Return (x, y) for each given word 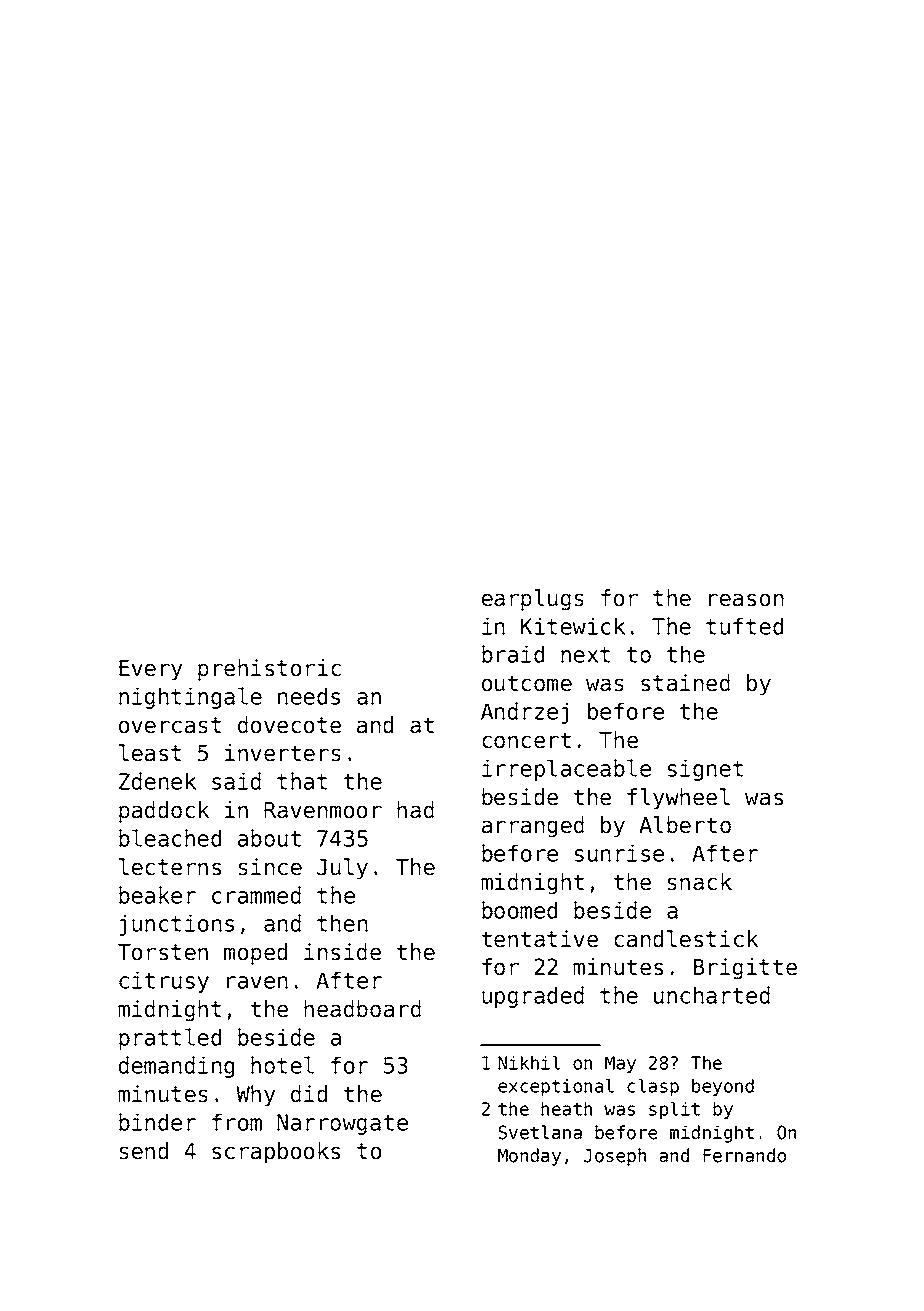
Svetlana (540, 1132)
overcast (170, 725)
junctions (176, 925)
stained (685, 683)
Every (151, 670)
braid (513, 654)
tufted (744, 626)
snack (700, 882)
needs (309, 696)
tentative (540, 939)
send (144, 1151)
